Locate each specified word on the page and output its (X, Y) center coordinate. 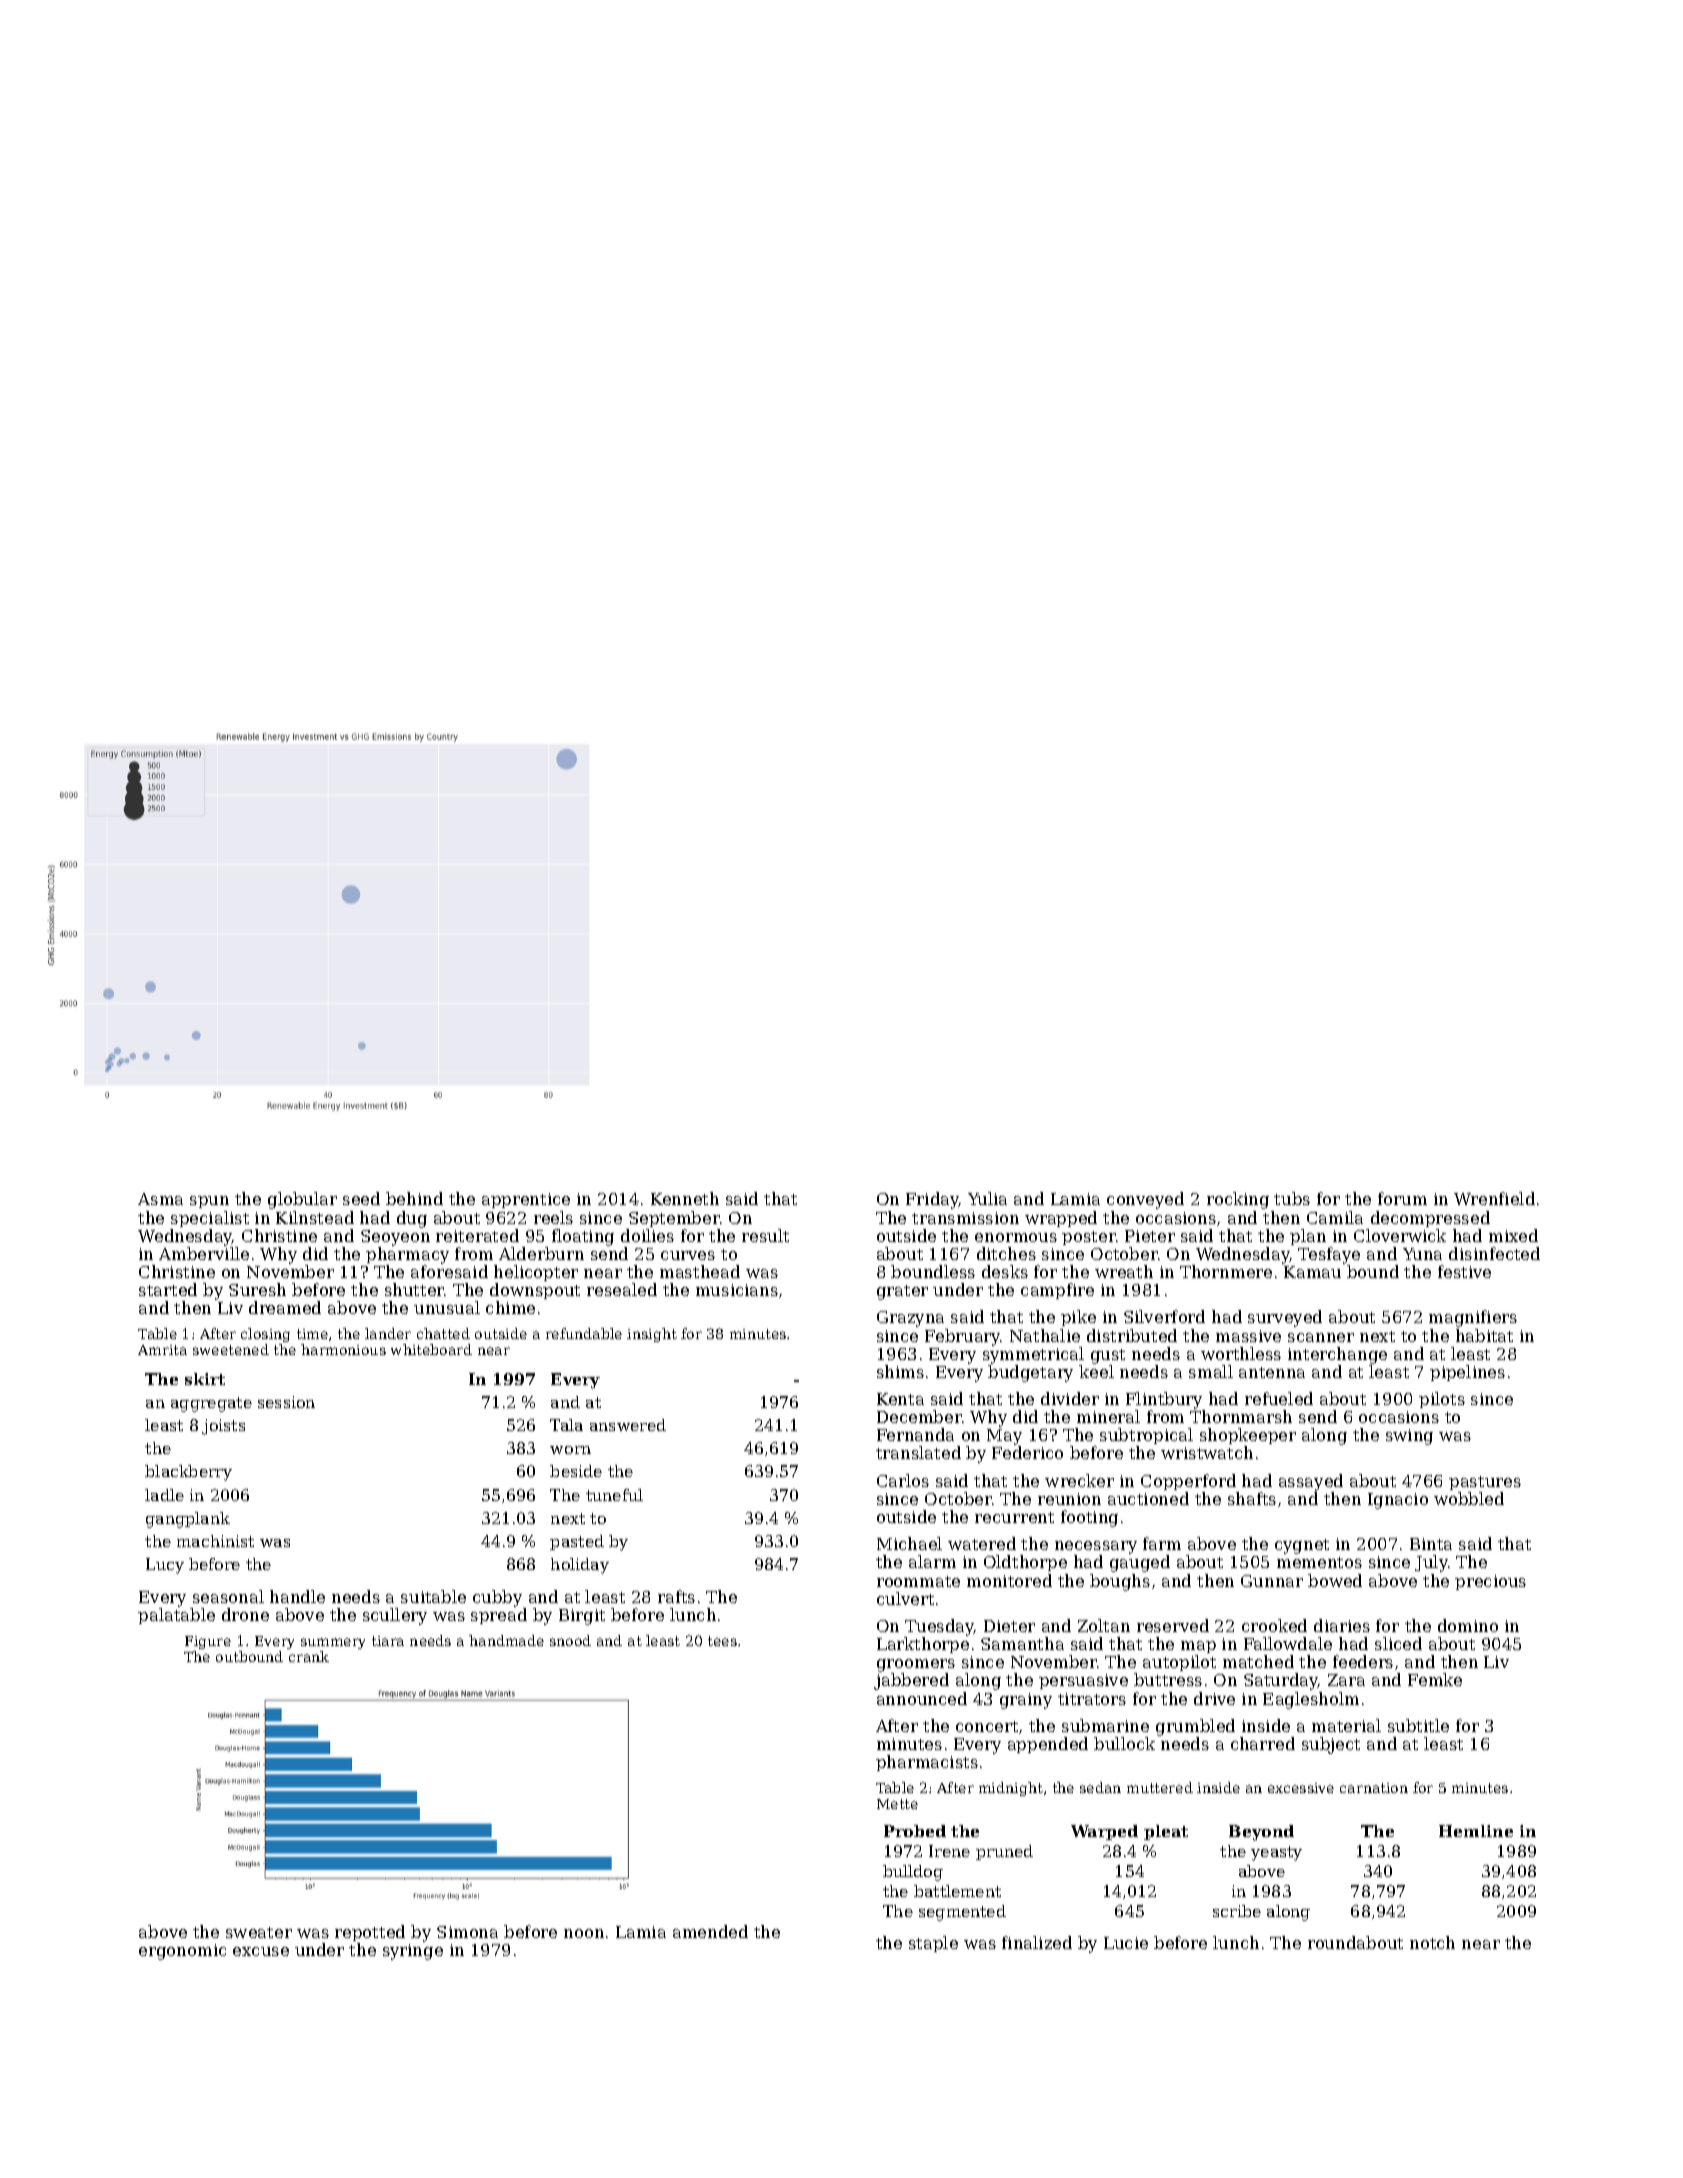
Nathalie (1045, 1335)
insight (652, 1335)
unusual (447, 1307)
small (1211, 1371)
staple (933, 1944)
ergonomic (182, 1952)
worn (570, 1450)
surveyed (1285, 1318)
